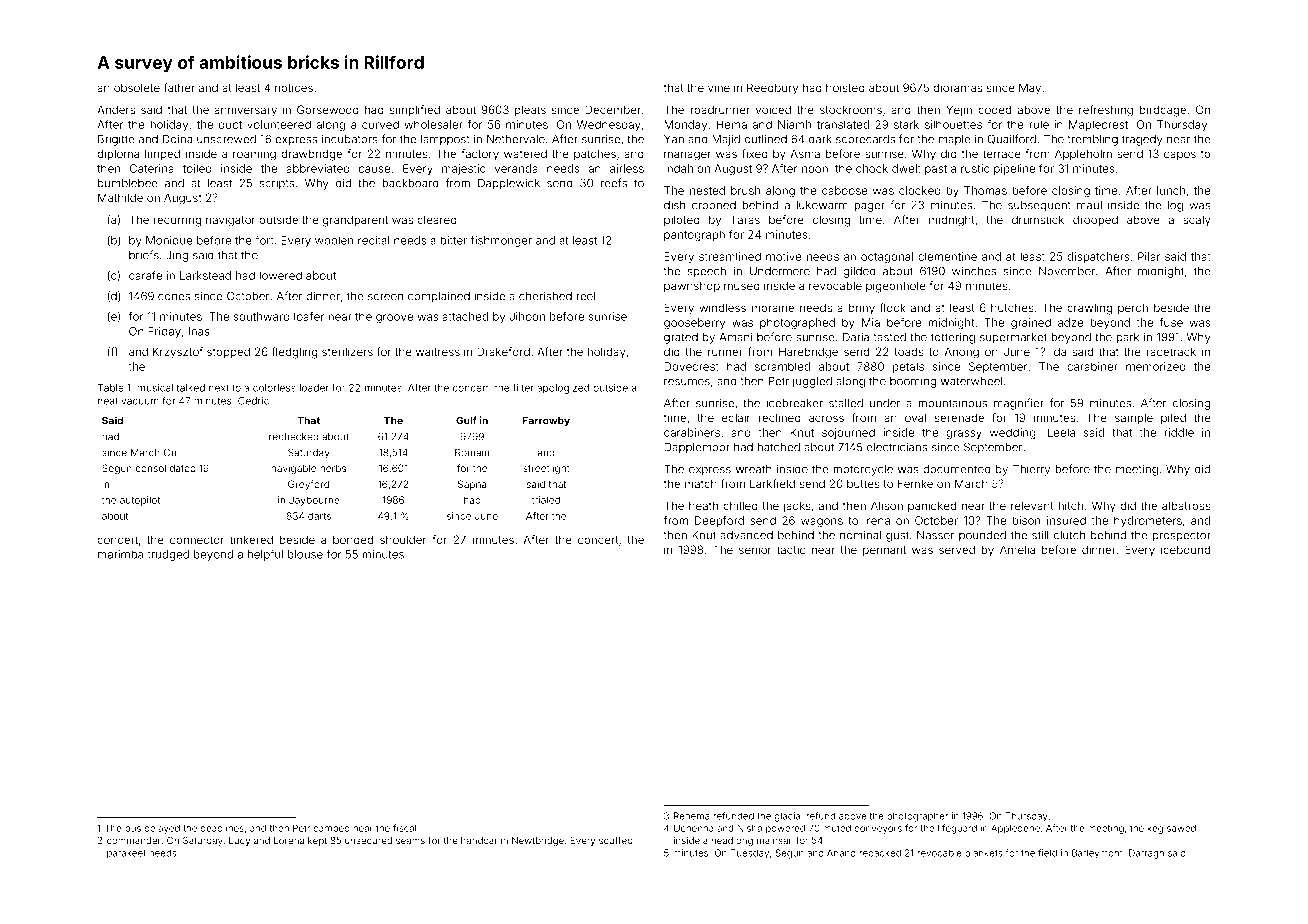  What do you see at coordinates (253, 401) in the image?
I see `Cedric` at bounding box center [253, 401].
